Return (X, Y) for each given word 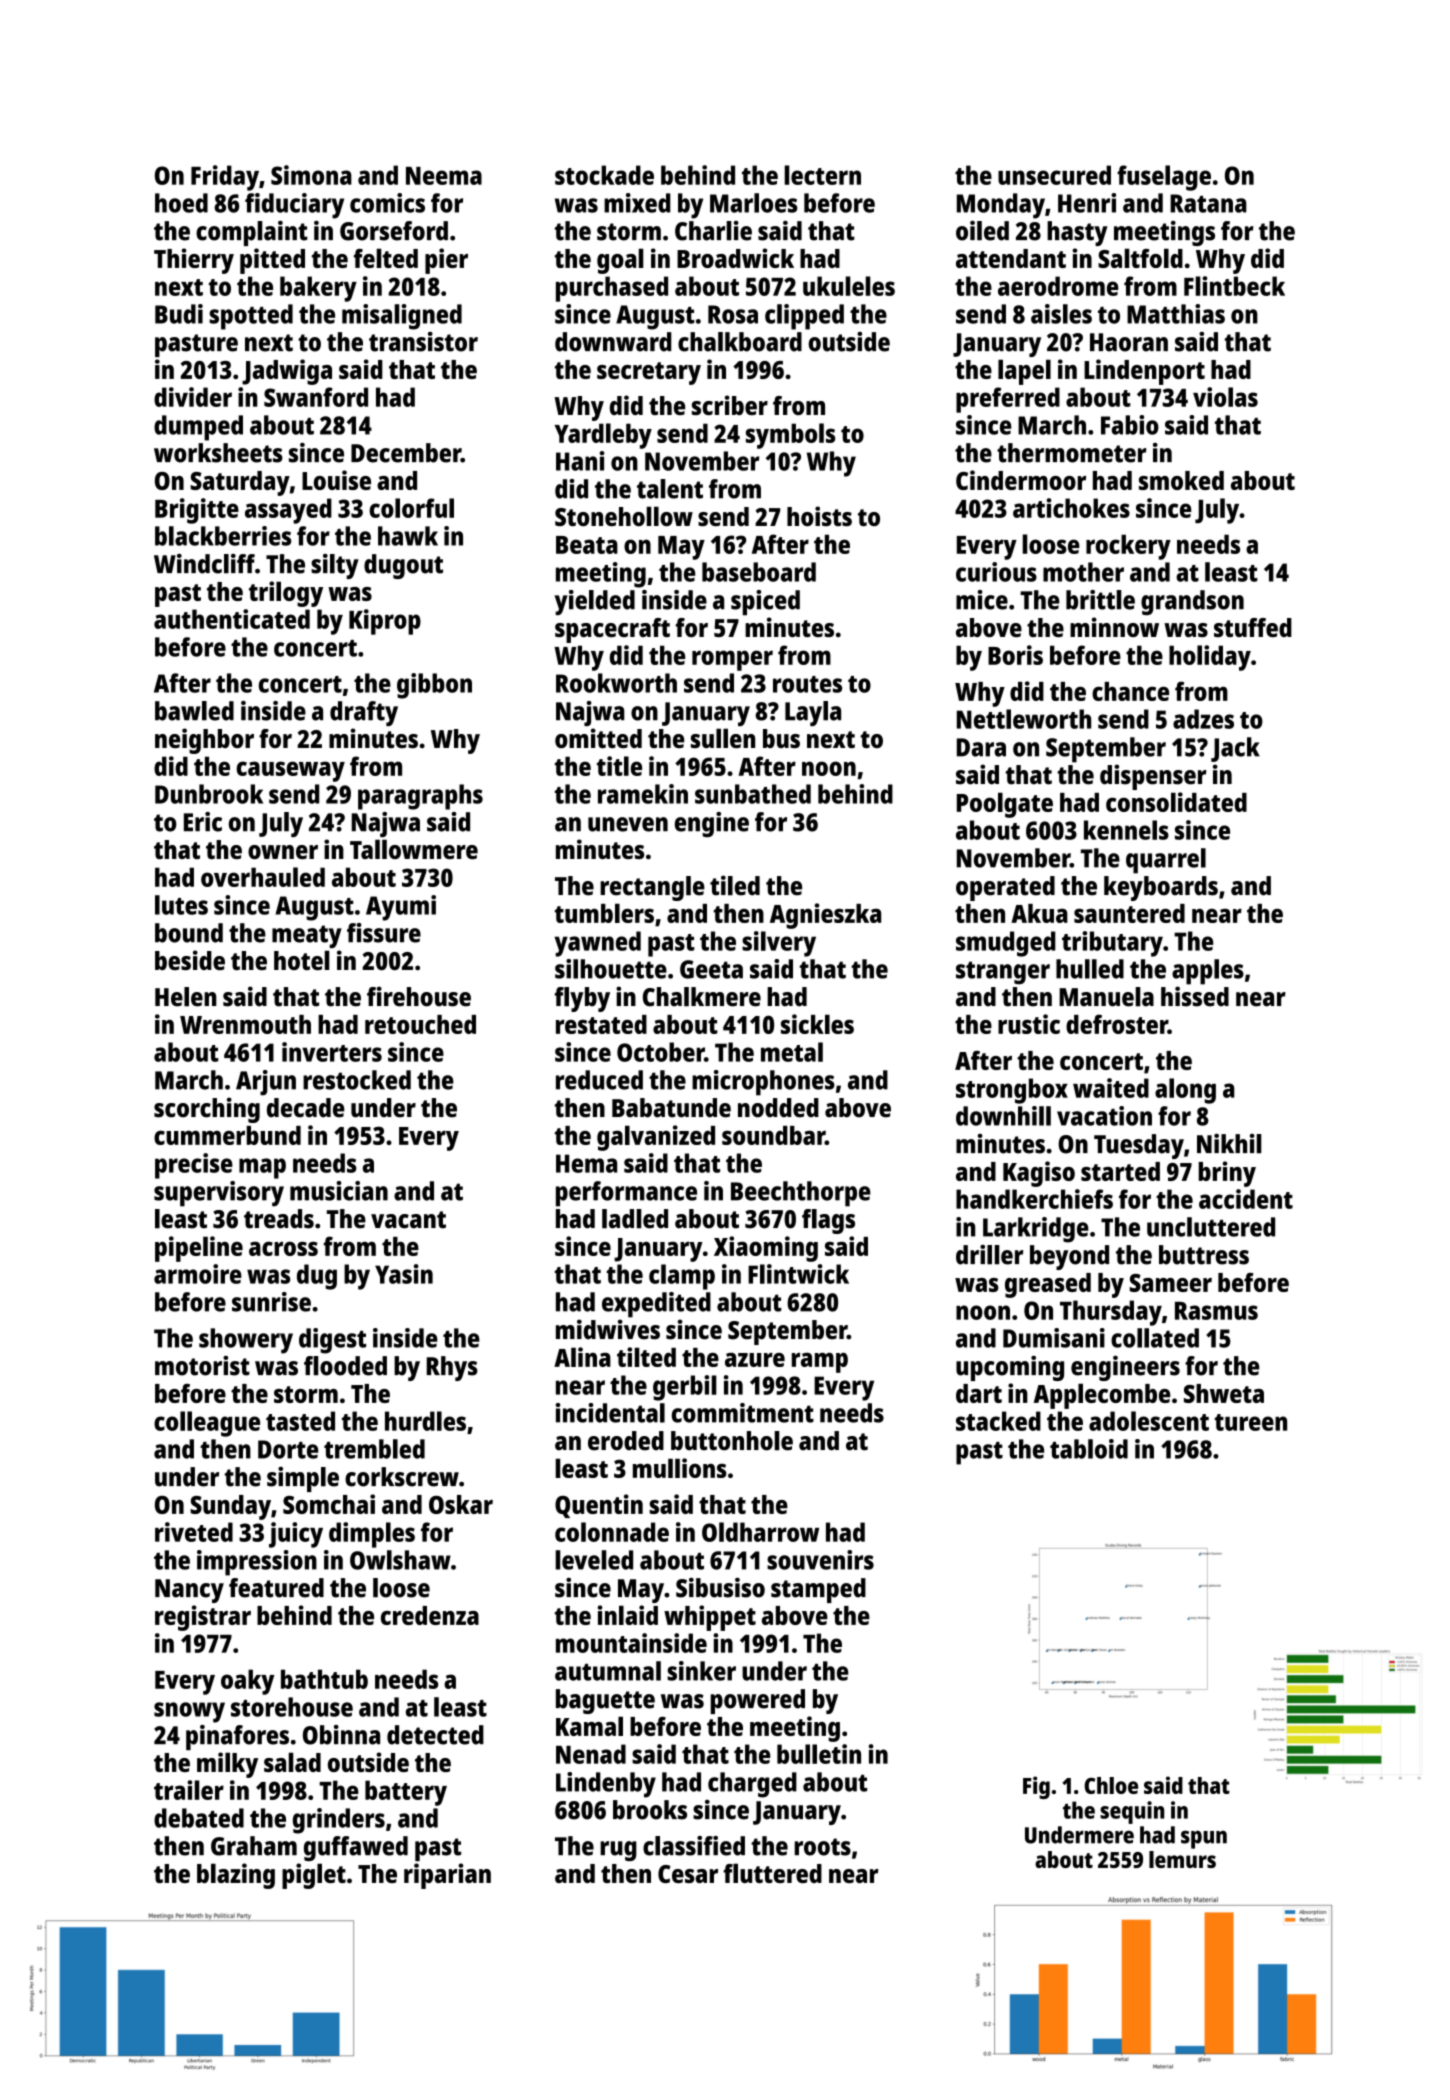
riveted (194, 1532)
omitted (598, 738)
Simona (311, 175)
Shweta (1224, 1393)
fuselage (1164, 178)
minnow (1114, 627)
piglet (314, 1876)
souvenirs (820, 1560)
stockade (604, 175)
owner (283, 852)
